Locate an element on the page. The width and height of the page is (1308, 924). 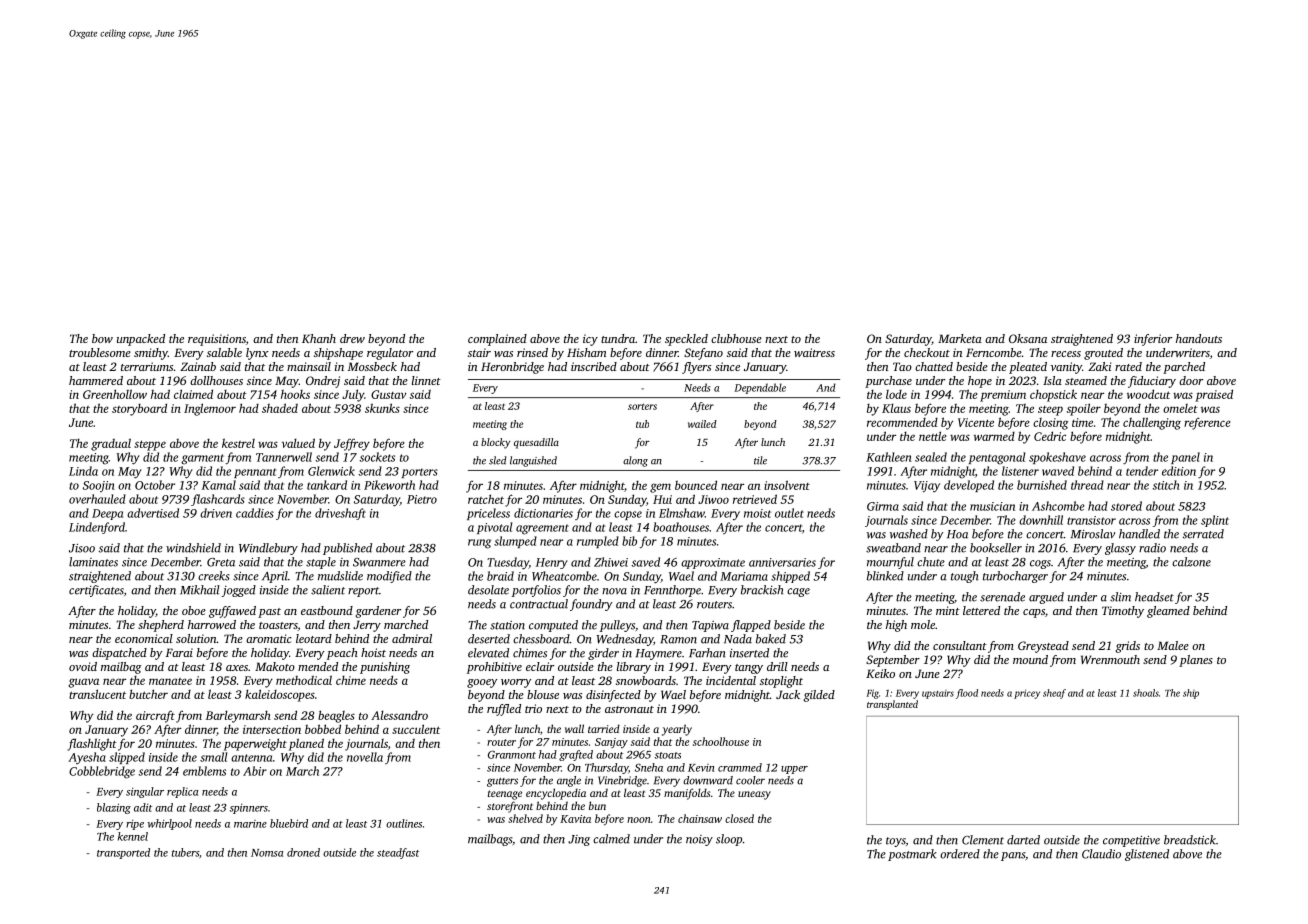
published is located at coordinates (347, 549).
